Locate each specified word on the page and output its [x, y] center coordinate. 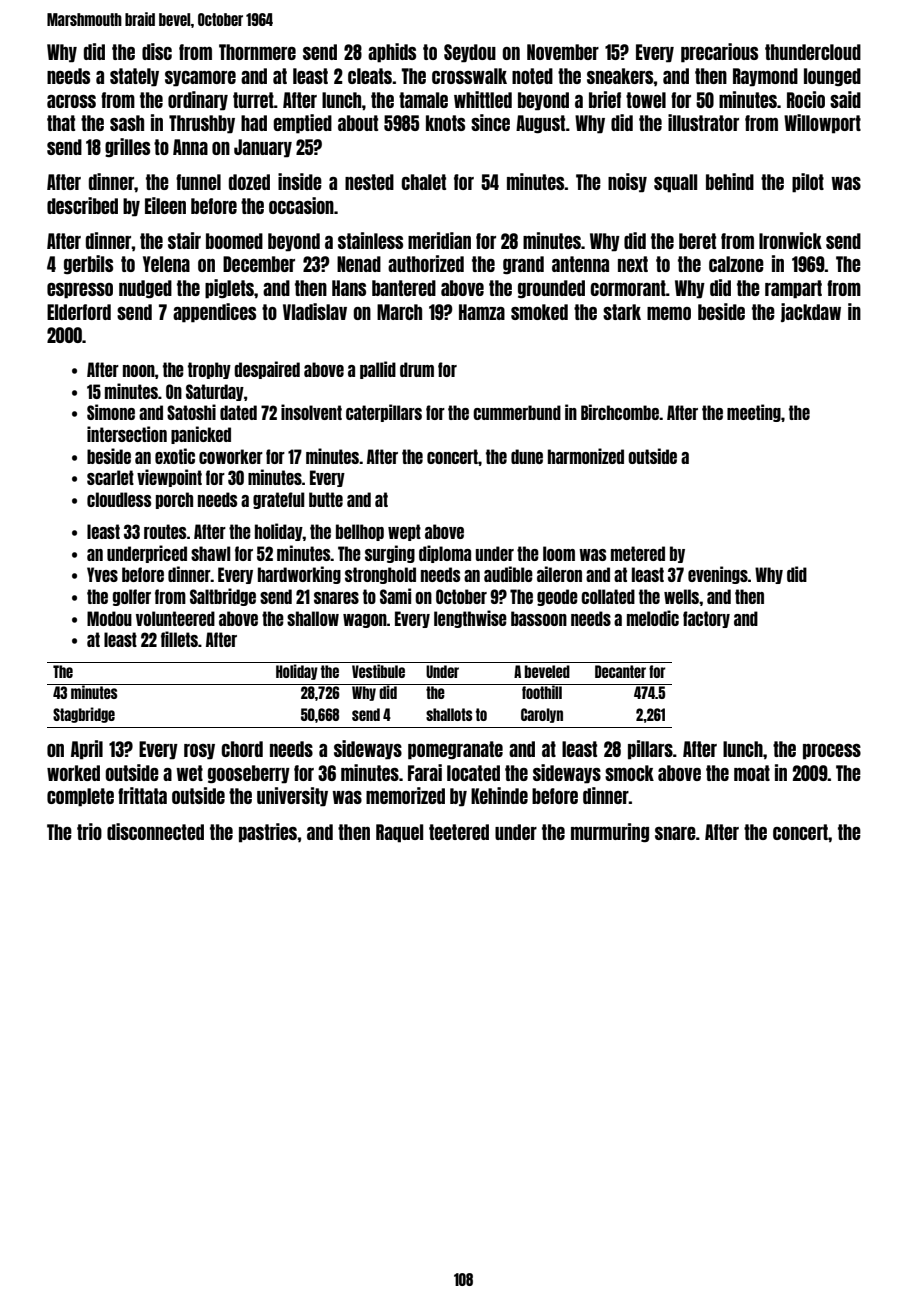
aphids [392, 53]
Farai [425, 772]
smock [629, 773]
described [82, 205]
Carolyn [542, 715]
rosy [199, 752]
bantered [404, 288]
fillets [179, 639]
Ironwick [790, 240]
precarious [719, 53]
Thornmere [257, 52]
